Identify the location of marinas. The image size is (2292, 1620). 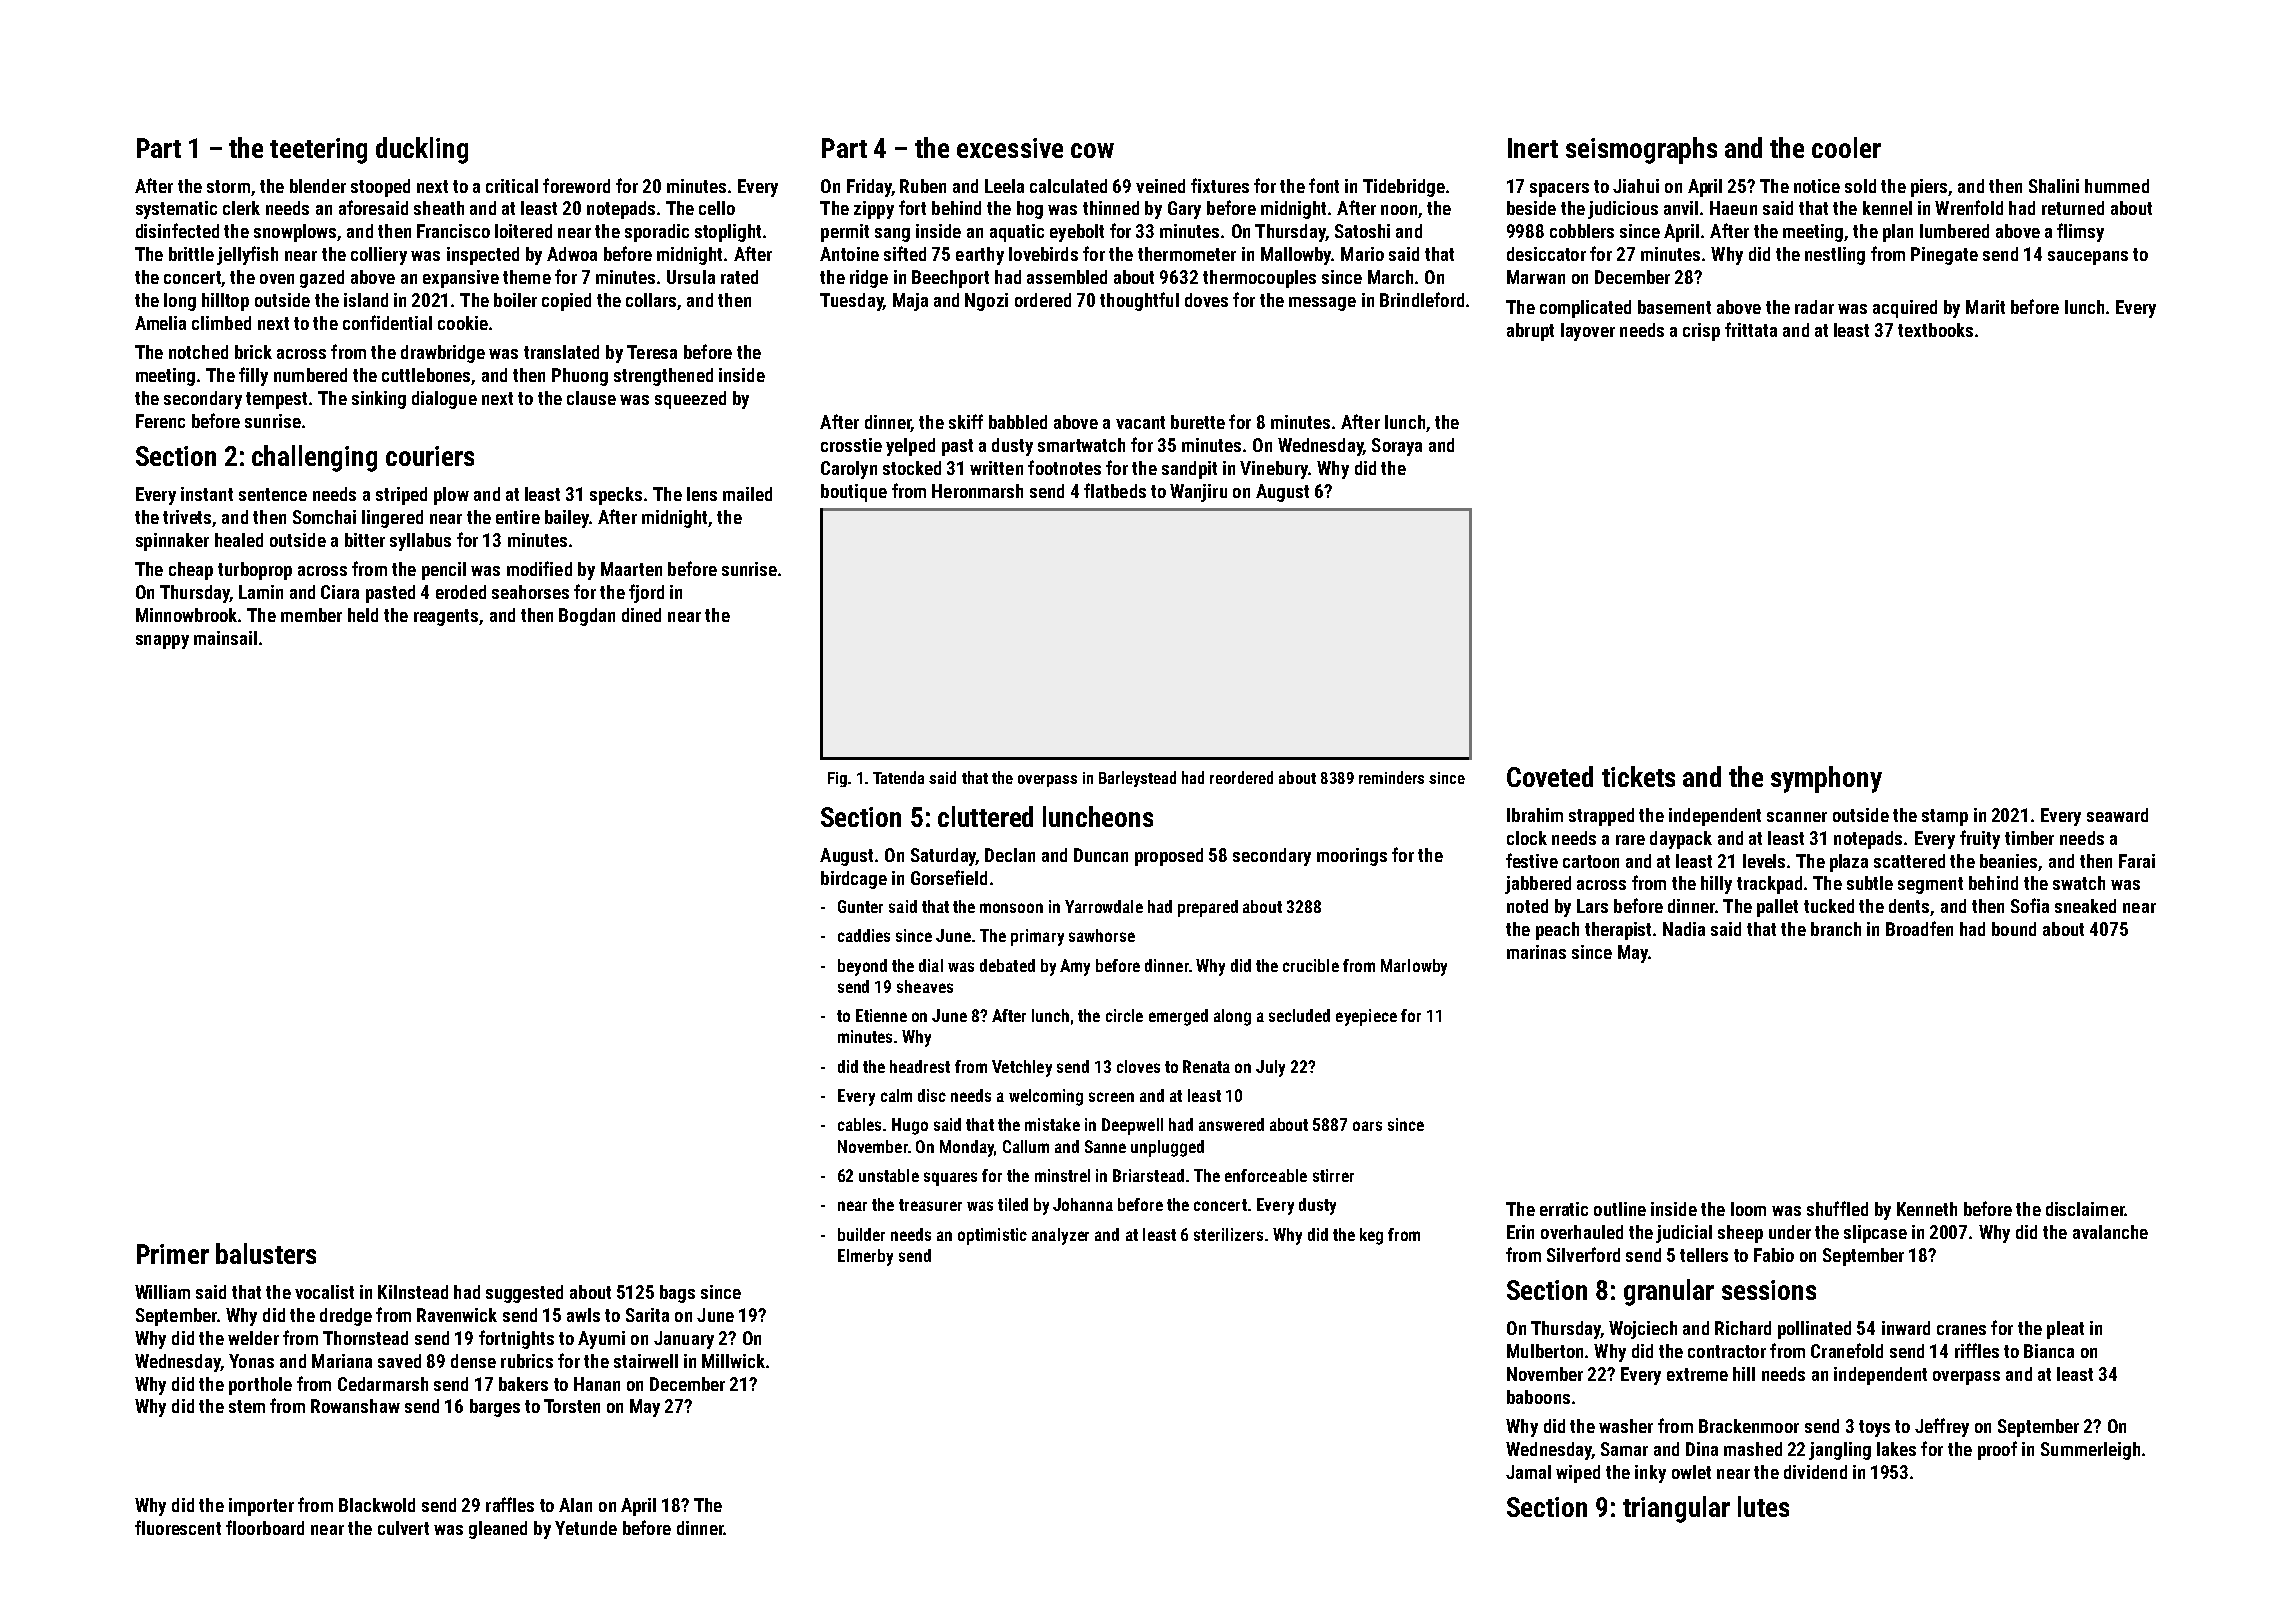
(1536, 952).
